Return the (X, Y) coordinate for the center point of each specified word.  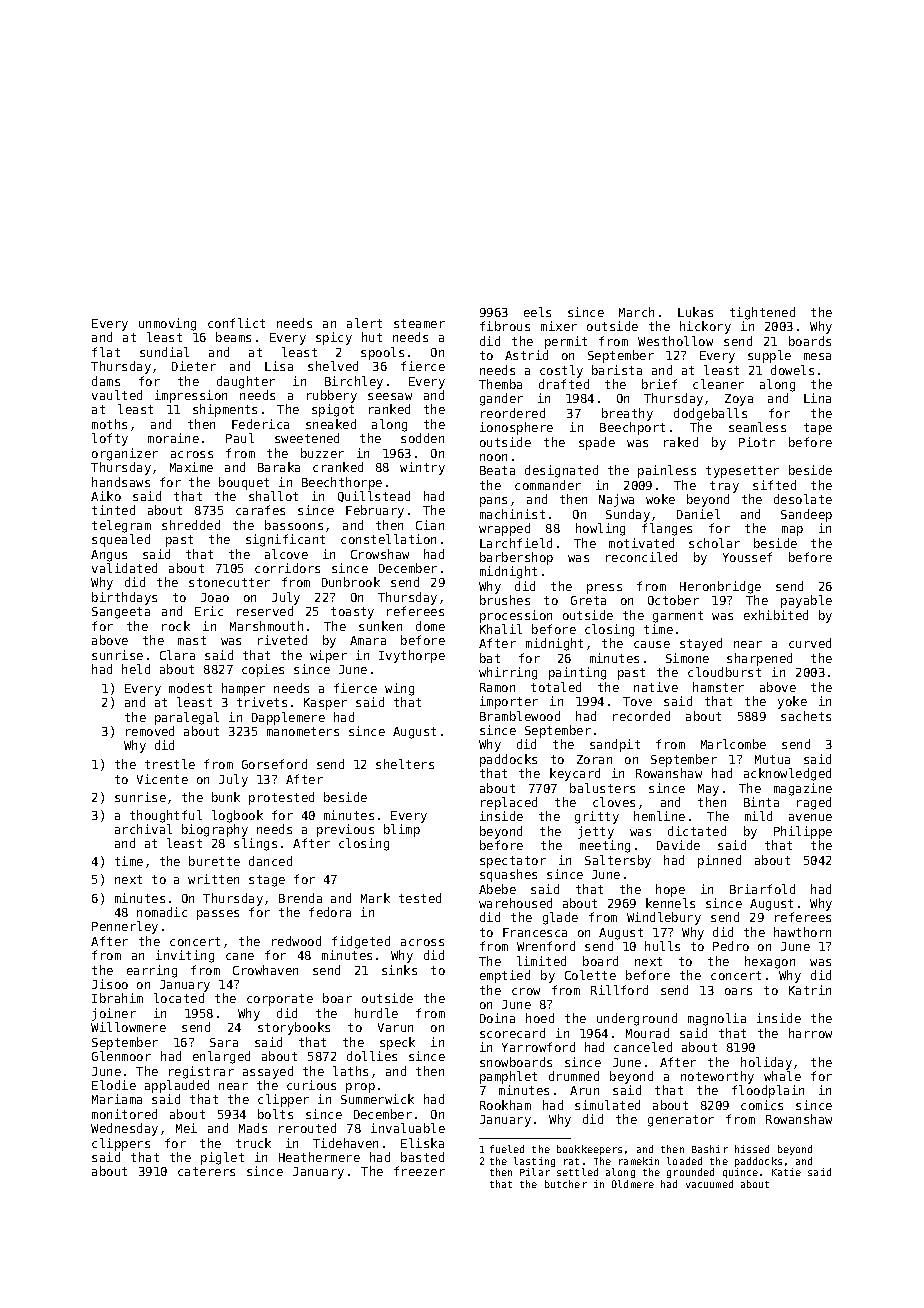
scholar (714, 543)
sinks (399, 970)
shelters (405, 764)
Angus (109, 556)
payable (806, 601)
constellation (388, 539)
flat (106, 352)
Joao (215, 597)
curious (311, 1085)
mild (758, 816)
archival (143, 829)
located (179, 998)
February (375, 511)
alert (364, 323)
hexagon (770, 962)
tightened (762, 313)
